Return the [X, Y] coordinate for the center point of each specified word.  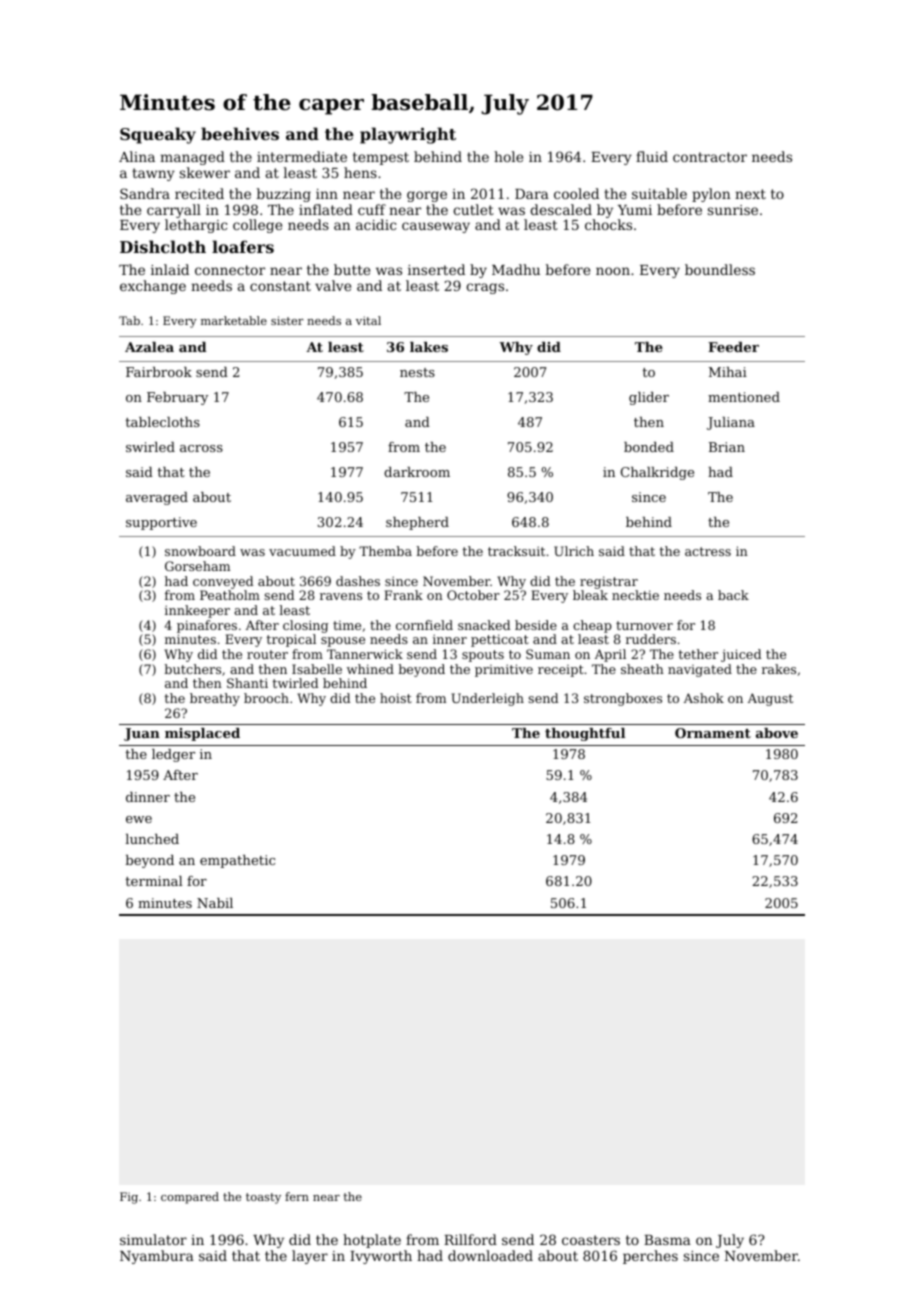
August [770, 699]
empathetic [237, 861]
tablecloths [162, 422]
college [257, 226]
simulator [153, 1239]
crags [485, 288]
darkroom [417, 472]
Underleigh [487, 699]
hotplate [372, 1241]
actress [708, 551]
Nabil [215, 903]
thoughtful [585, 734]
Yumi [635, 210]
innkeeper [197, 611]
